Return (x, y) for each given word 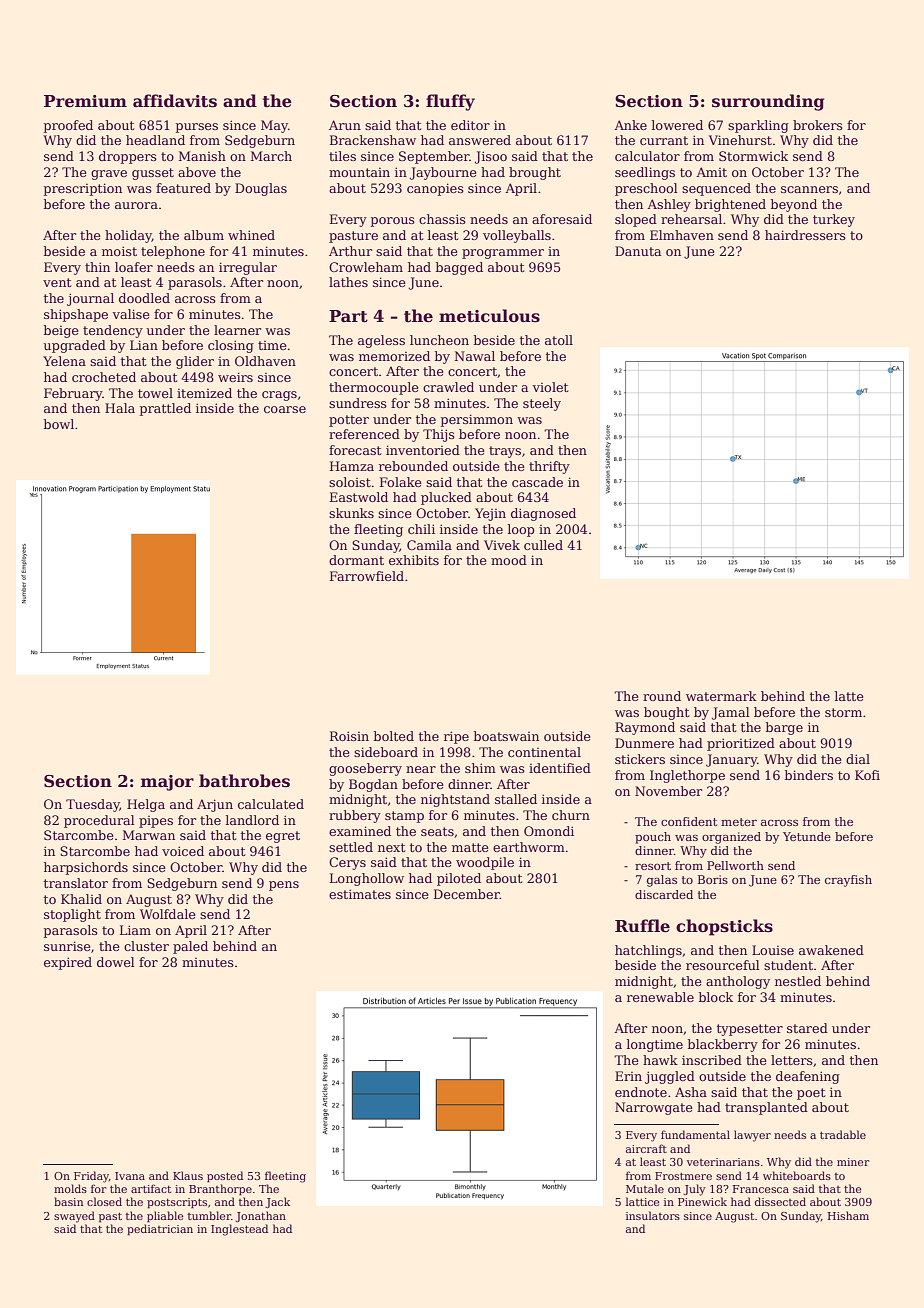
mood (509, 560)
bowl (59, 424)
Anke (630, 125)
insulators (653, 1215)
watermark (721, 696)
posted (225, 1177)
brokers (818, 125)
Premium (85, 101)
